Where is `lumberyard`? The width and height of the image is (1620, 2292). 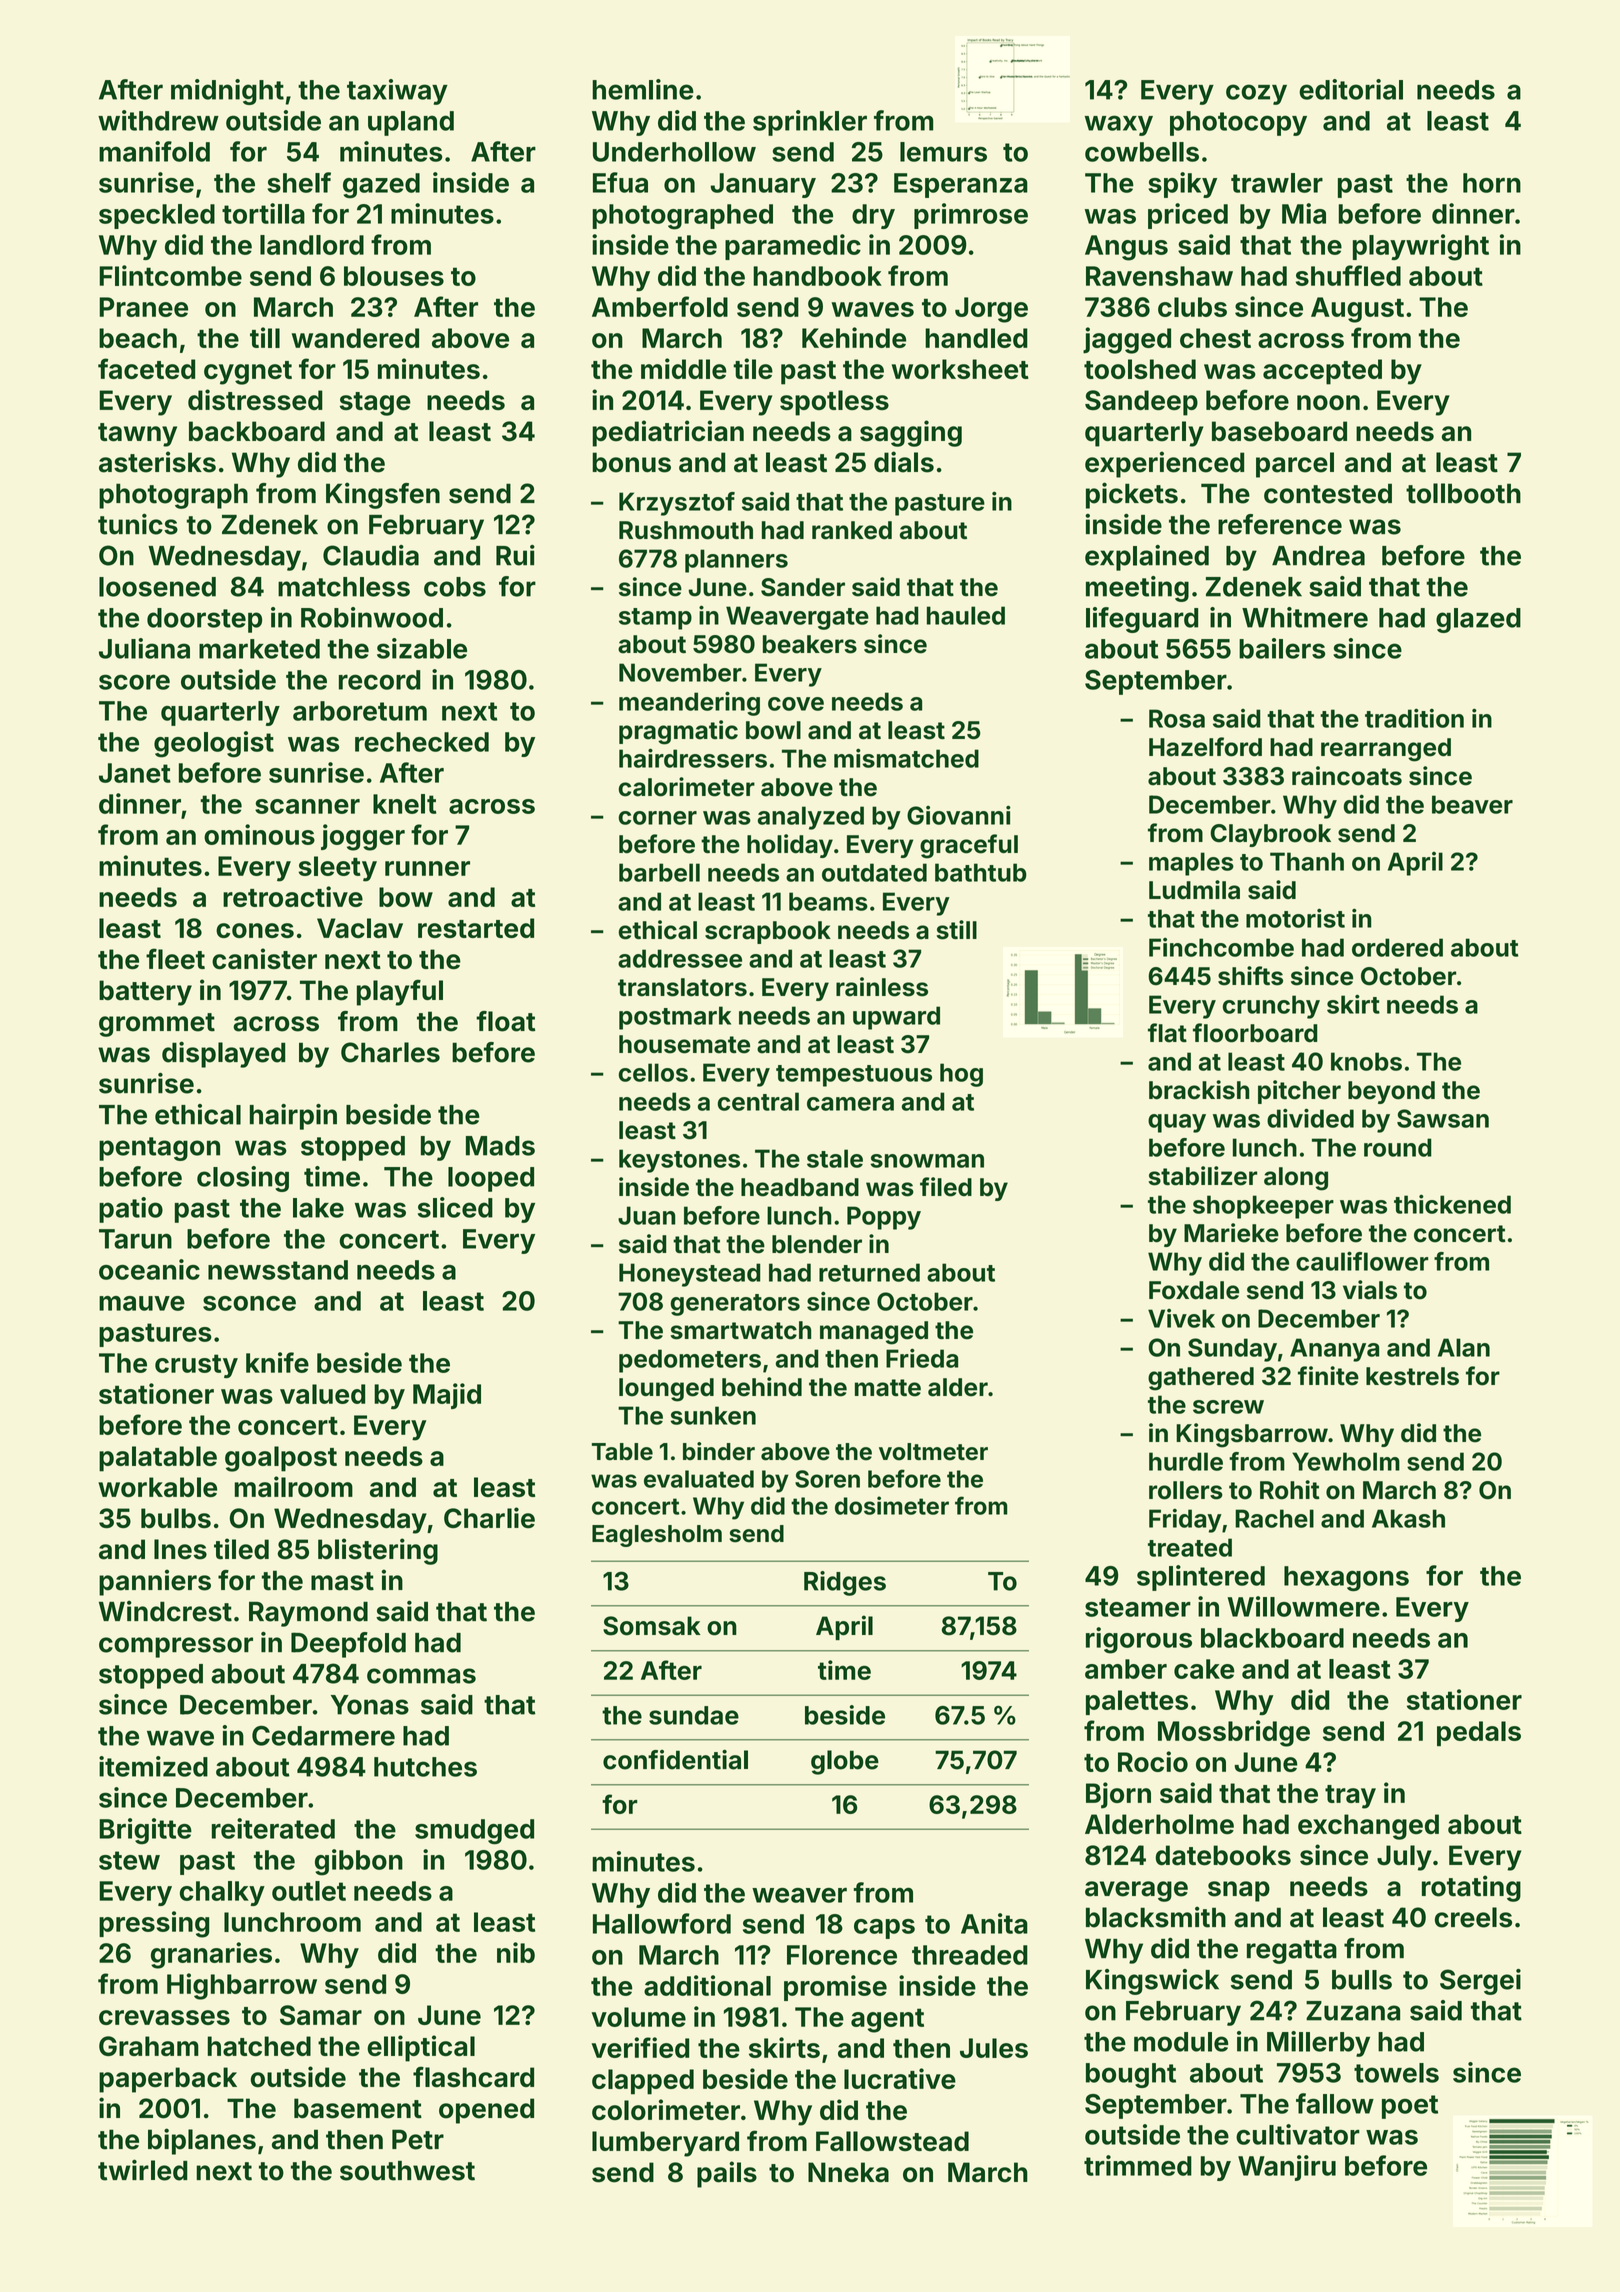 lumberyard is located at coordinates (665, 2144).
